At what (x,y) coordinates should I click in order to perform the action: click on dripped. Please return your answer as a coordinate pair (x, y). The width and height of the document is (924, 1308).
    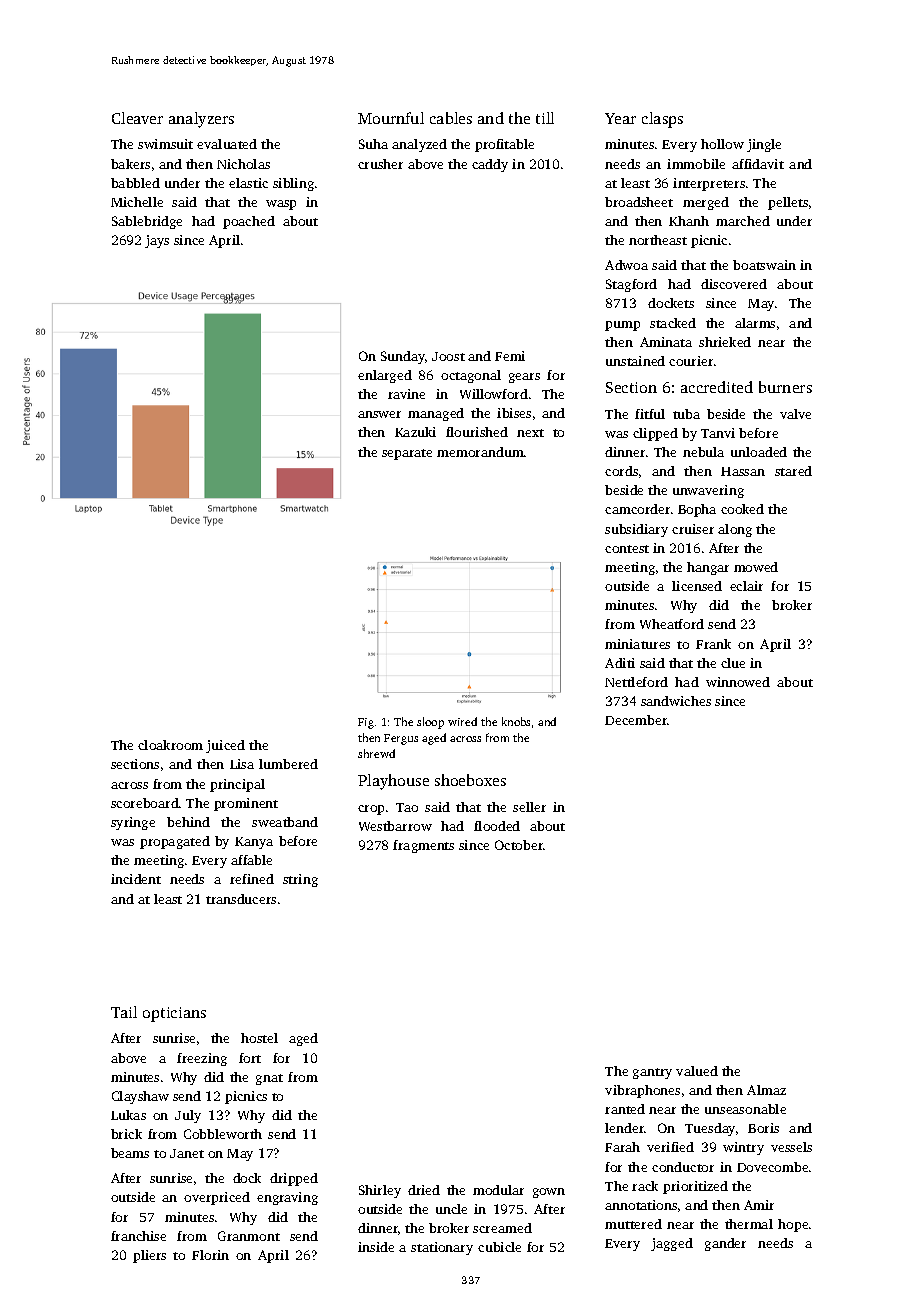
    Looking at the image, I should click on (294, 1179).
